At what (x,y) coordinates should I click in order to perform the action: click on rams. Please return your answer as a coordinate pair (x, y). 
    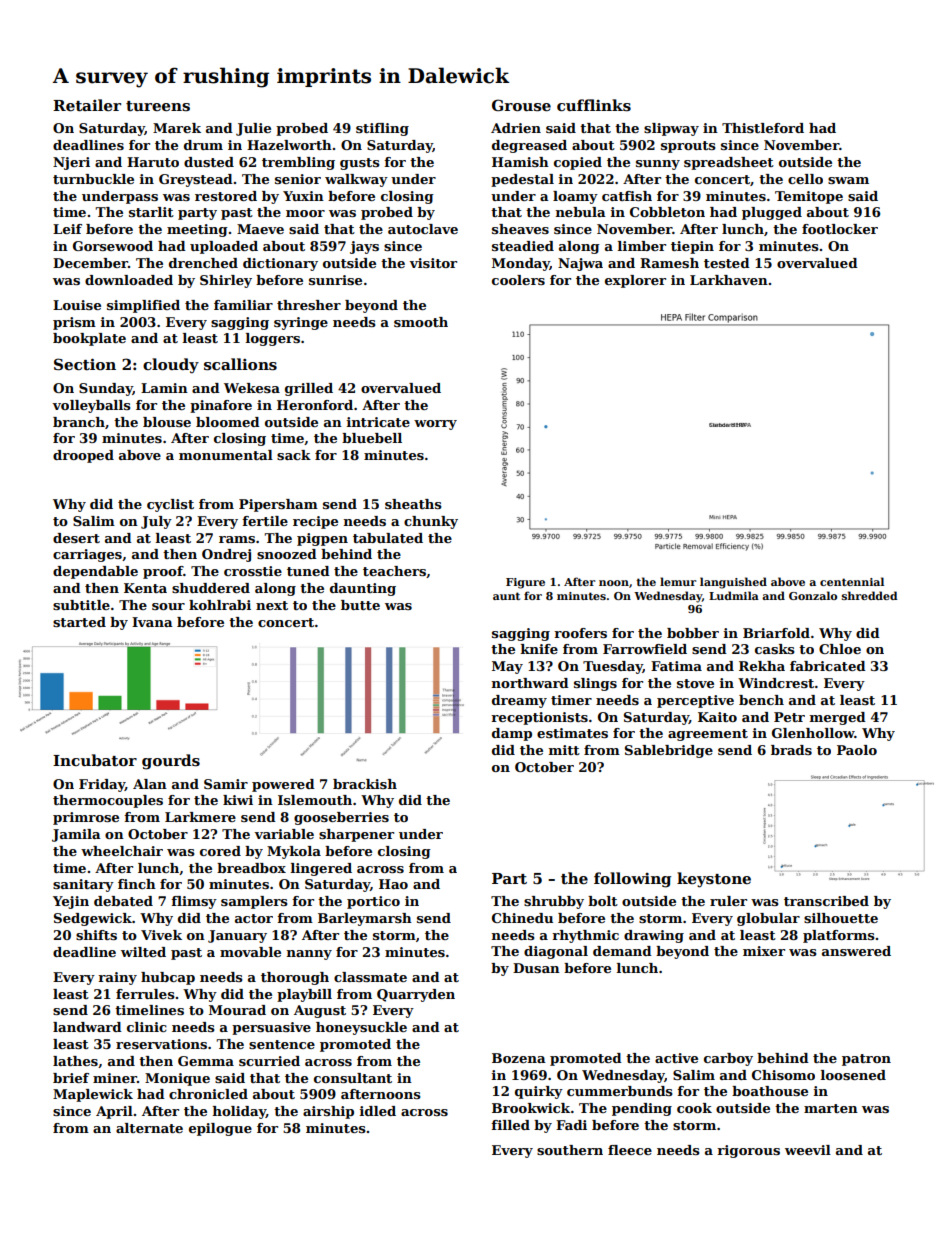
    Looking at the image, I should click on (237, 539).
